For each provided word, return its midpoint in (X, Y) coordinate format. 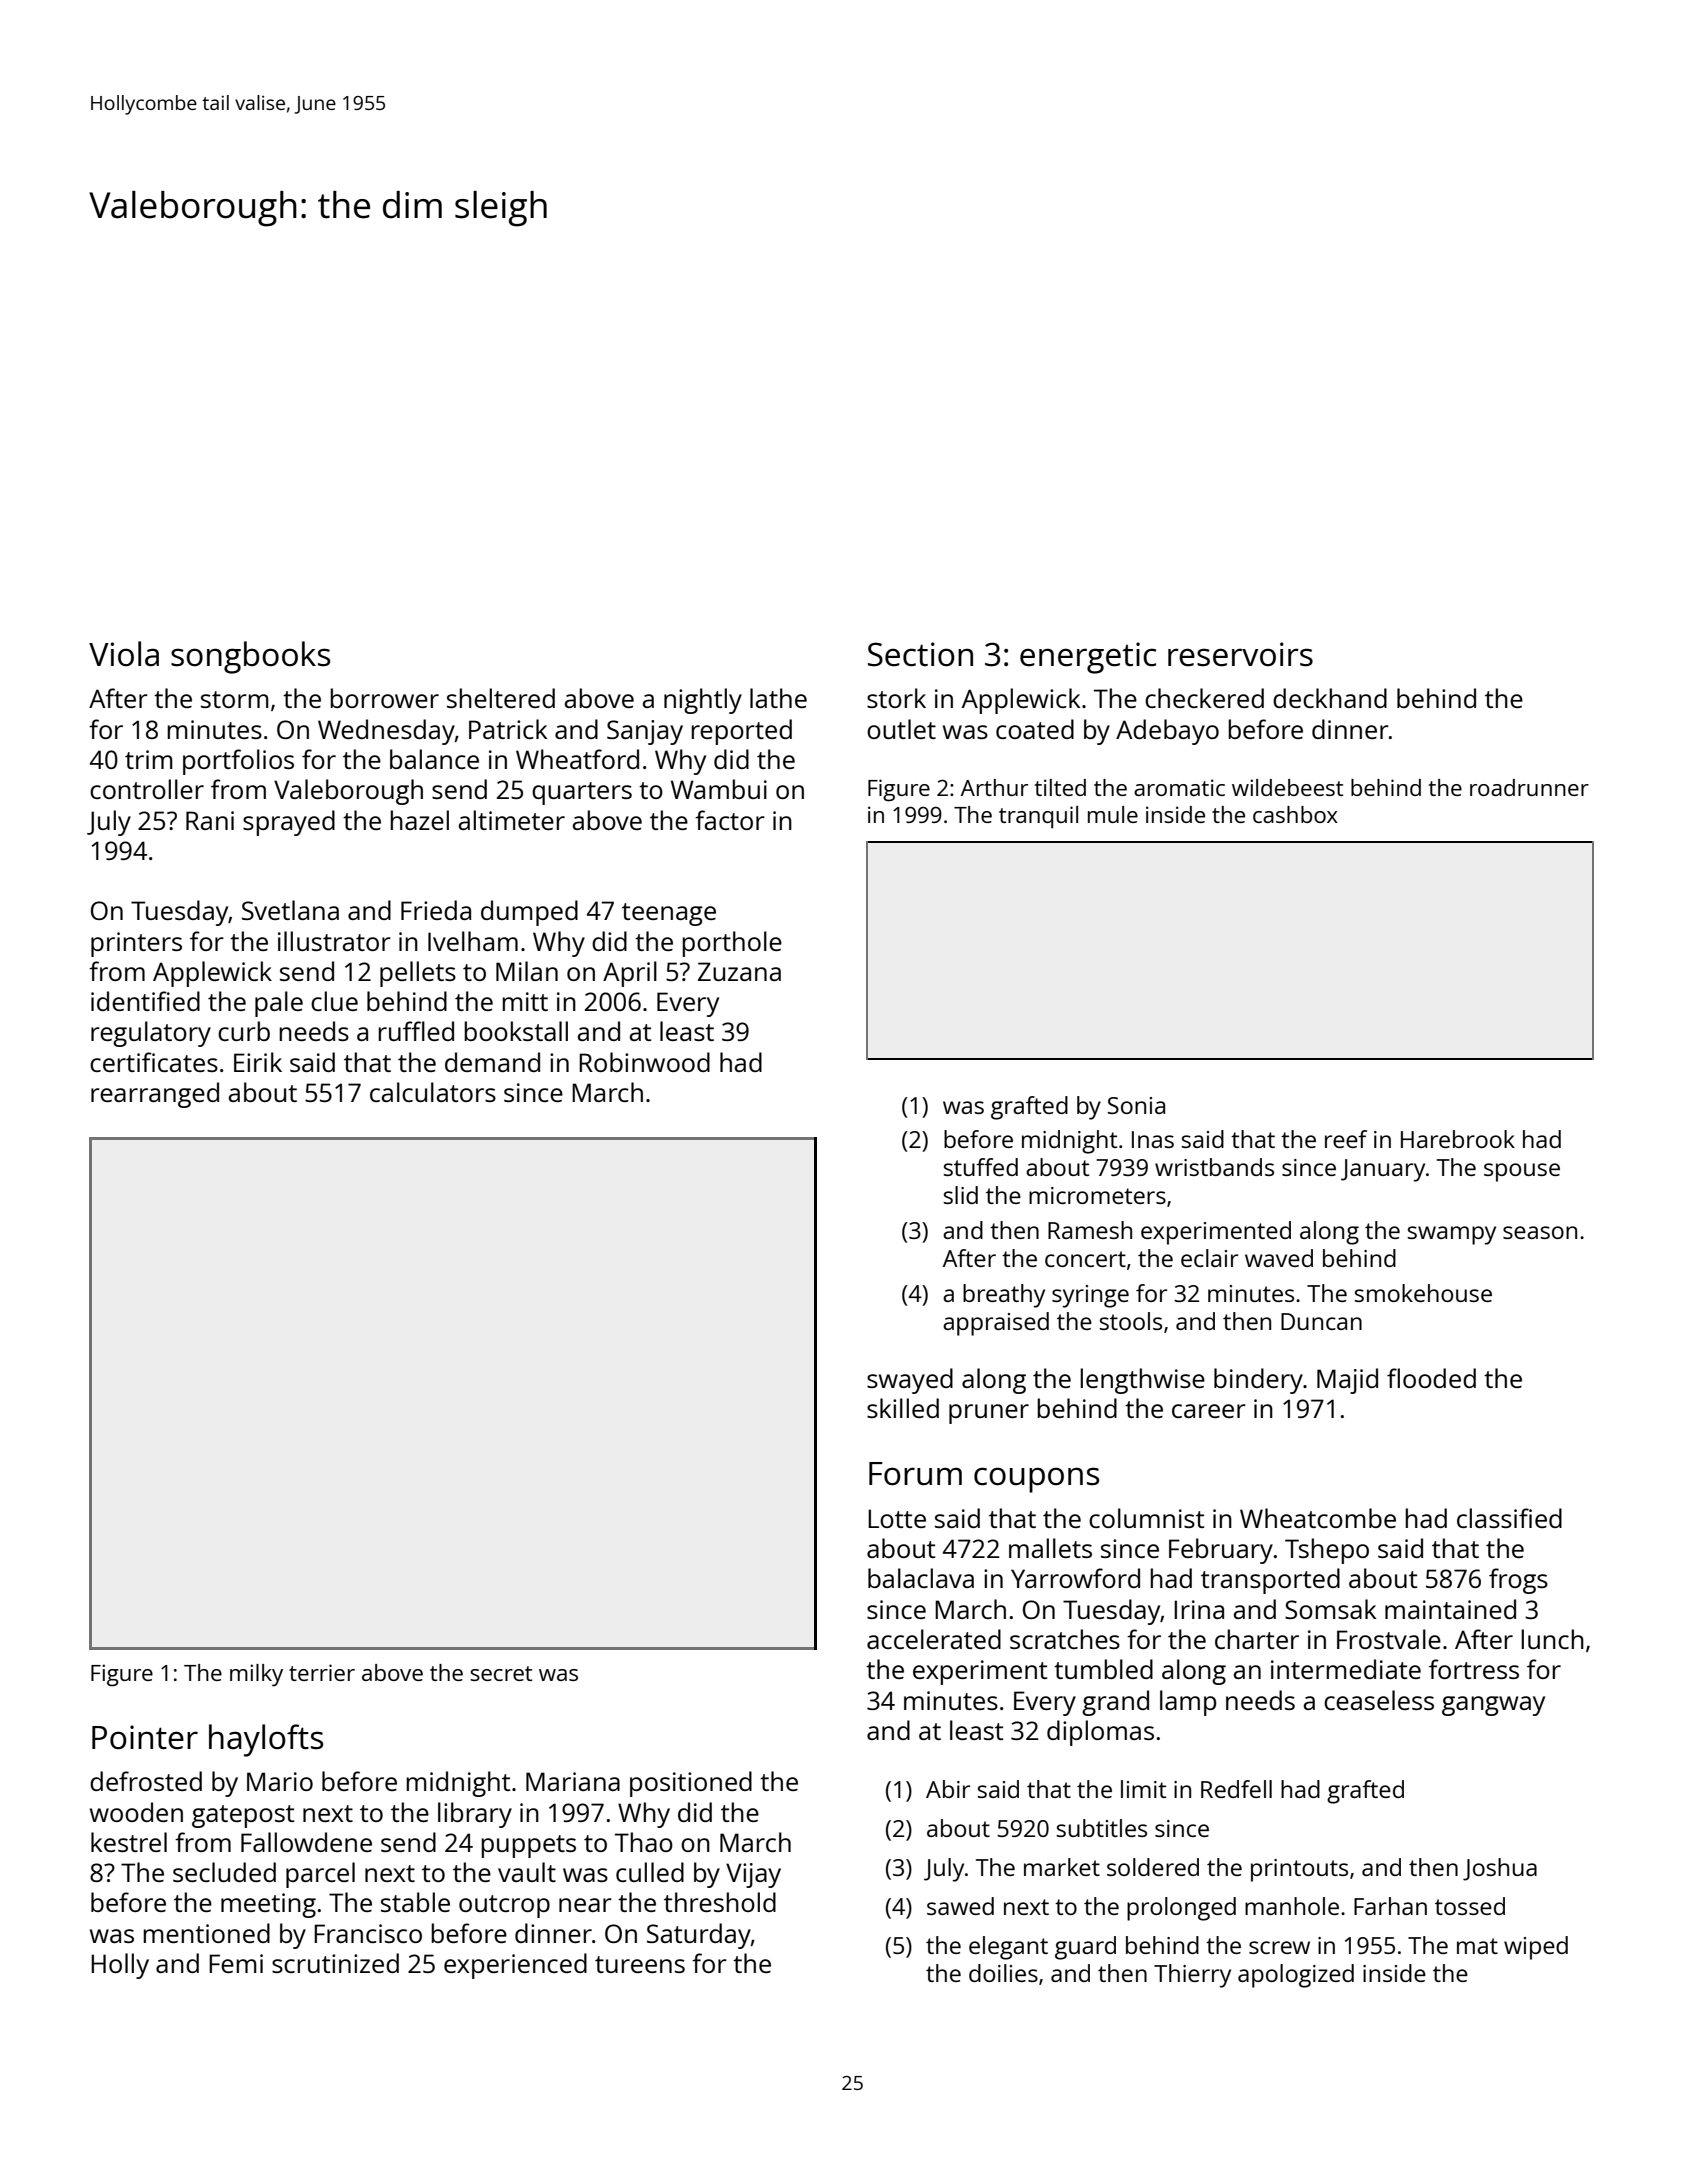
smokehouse (1423, 1293)
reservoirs (1240, 654)
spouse (1522, 1172)
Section (920, 654)
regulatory (151, 1034)
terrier (322, 1672)
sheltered (501, 698)
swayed (910, 1381)
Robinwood (644, 1062)
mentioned (206, 1933)
